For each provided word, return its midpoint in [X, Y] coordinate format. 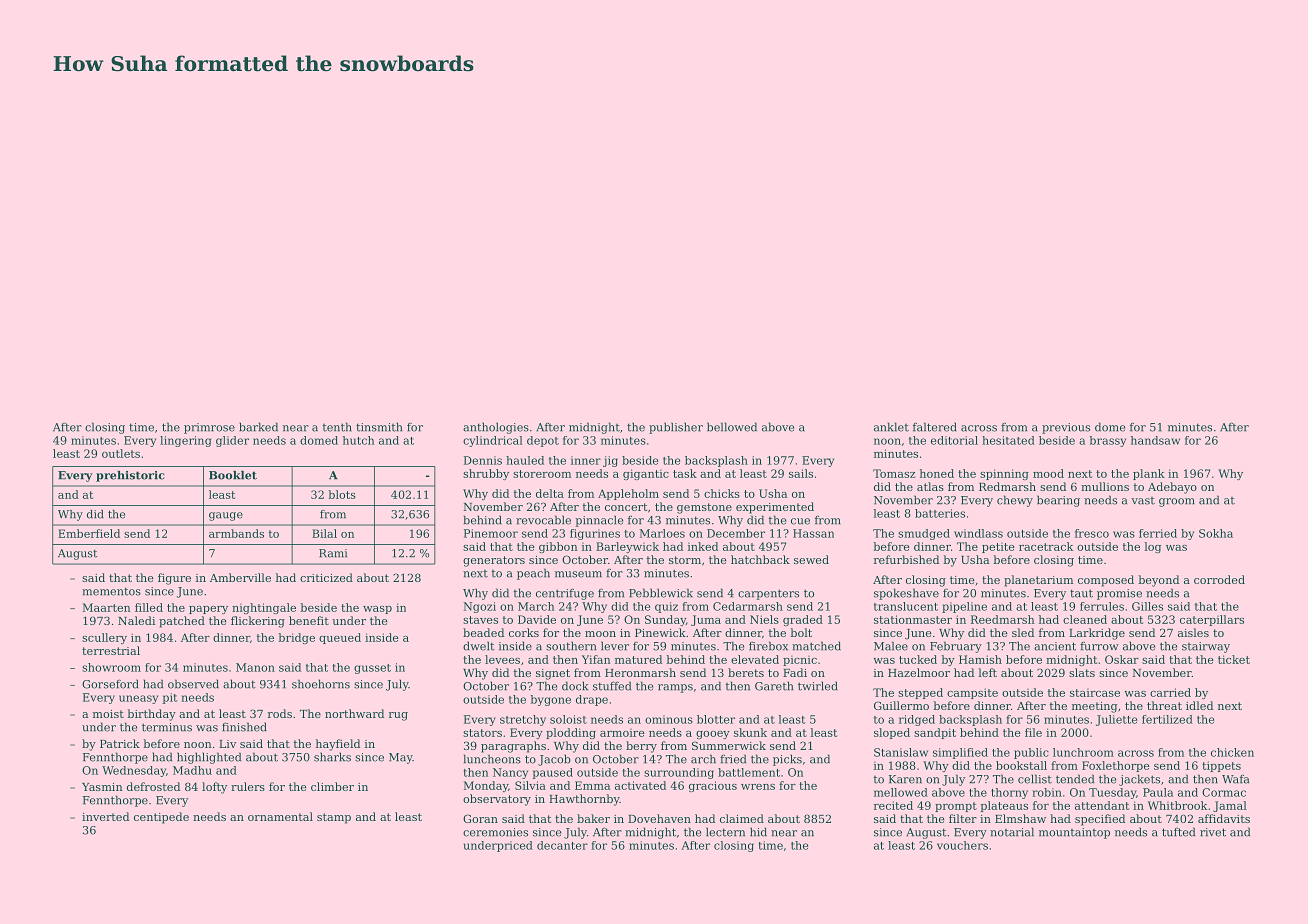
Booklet [233, 475]
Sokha [1216, 533]
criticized [326, 577]
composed [1106, 581]
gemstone [704, 508]
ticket [1234, 659]
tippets [1221, 766]
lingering [185, 441]
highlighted [209, 758]
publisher [676, 428]
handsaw [1155, 440]
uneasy [138, 699]
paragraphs [513, 747]
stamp [334, 818]
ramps [675, 688]
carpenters [768, 594]
